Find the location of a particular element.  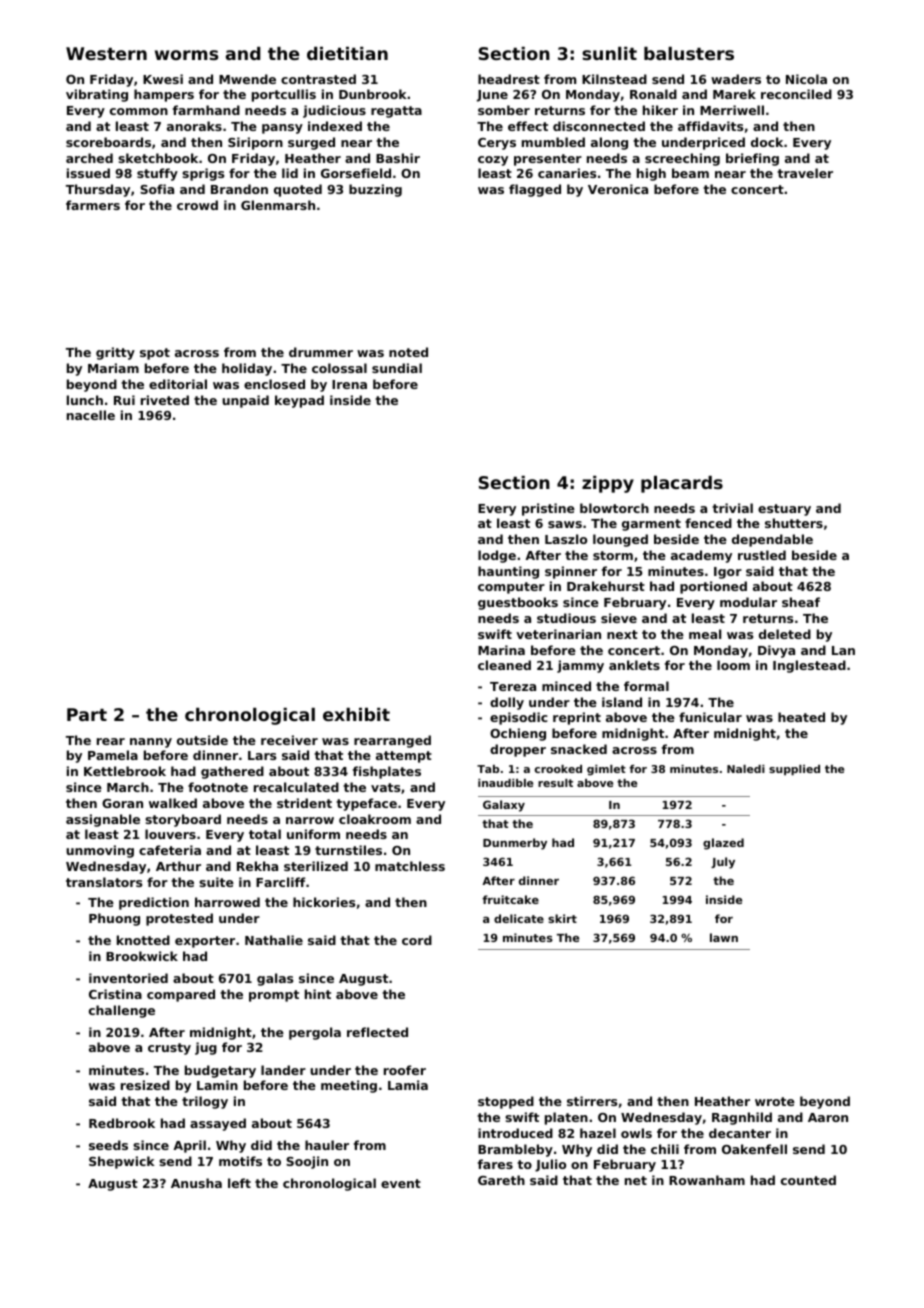

prediction is located at coordinates (154, 903).
